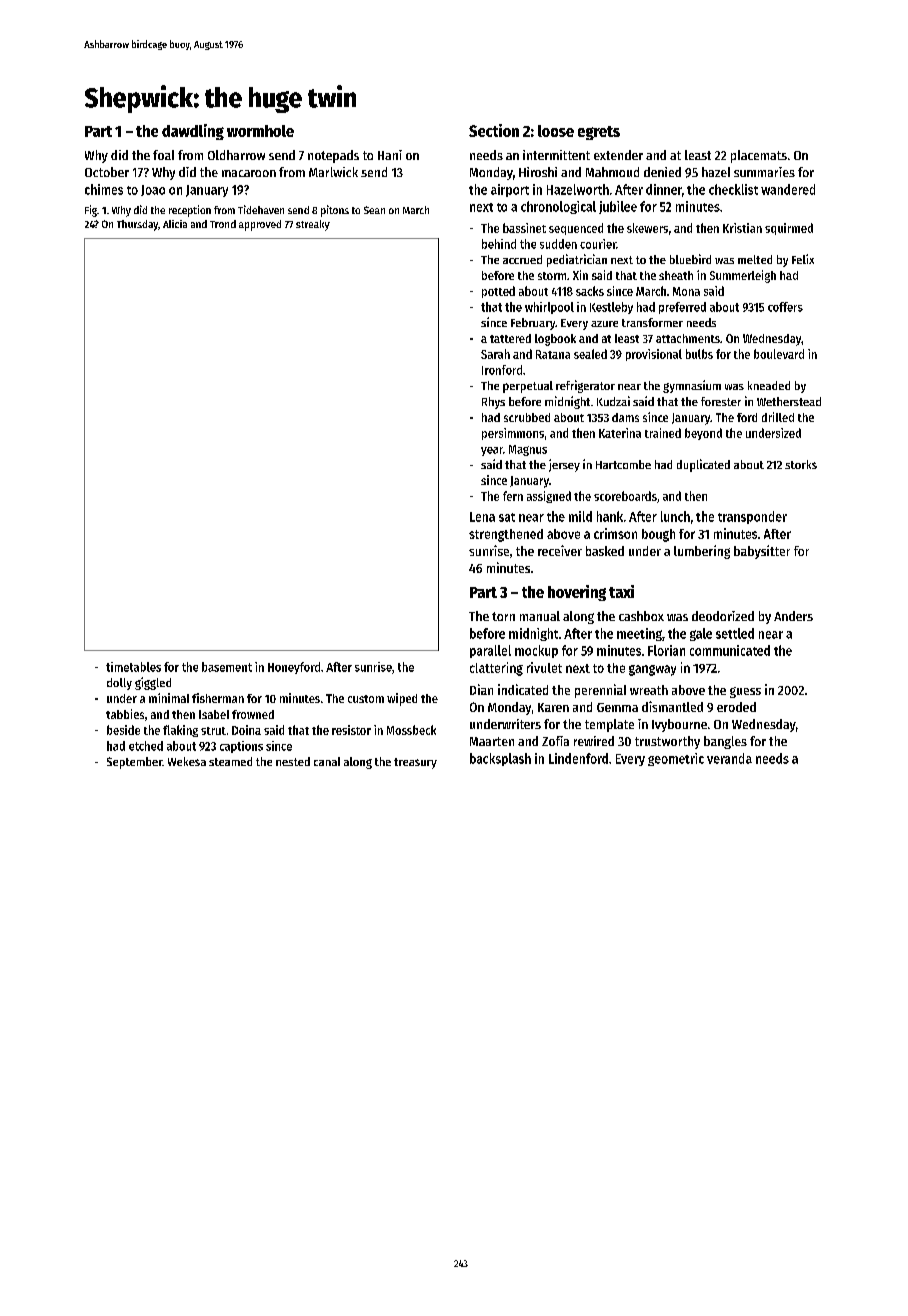 Image resolution: width=908 pixels, height=1316 pixels. Describe the element at coordinates (801, 464) in the image. I see `storks` at that location.
